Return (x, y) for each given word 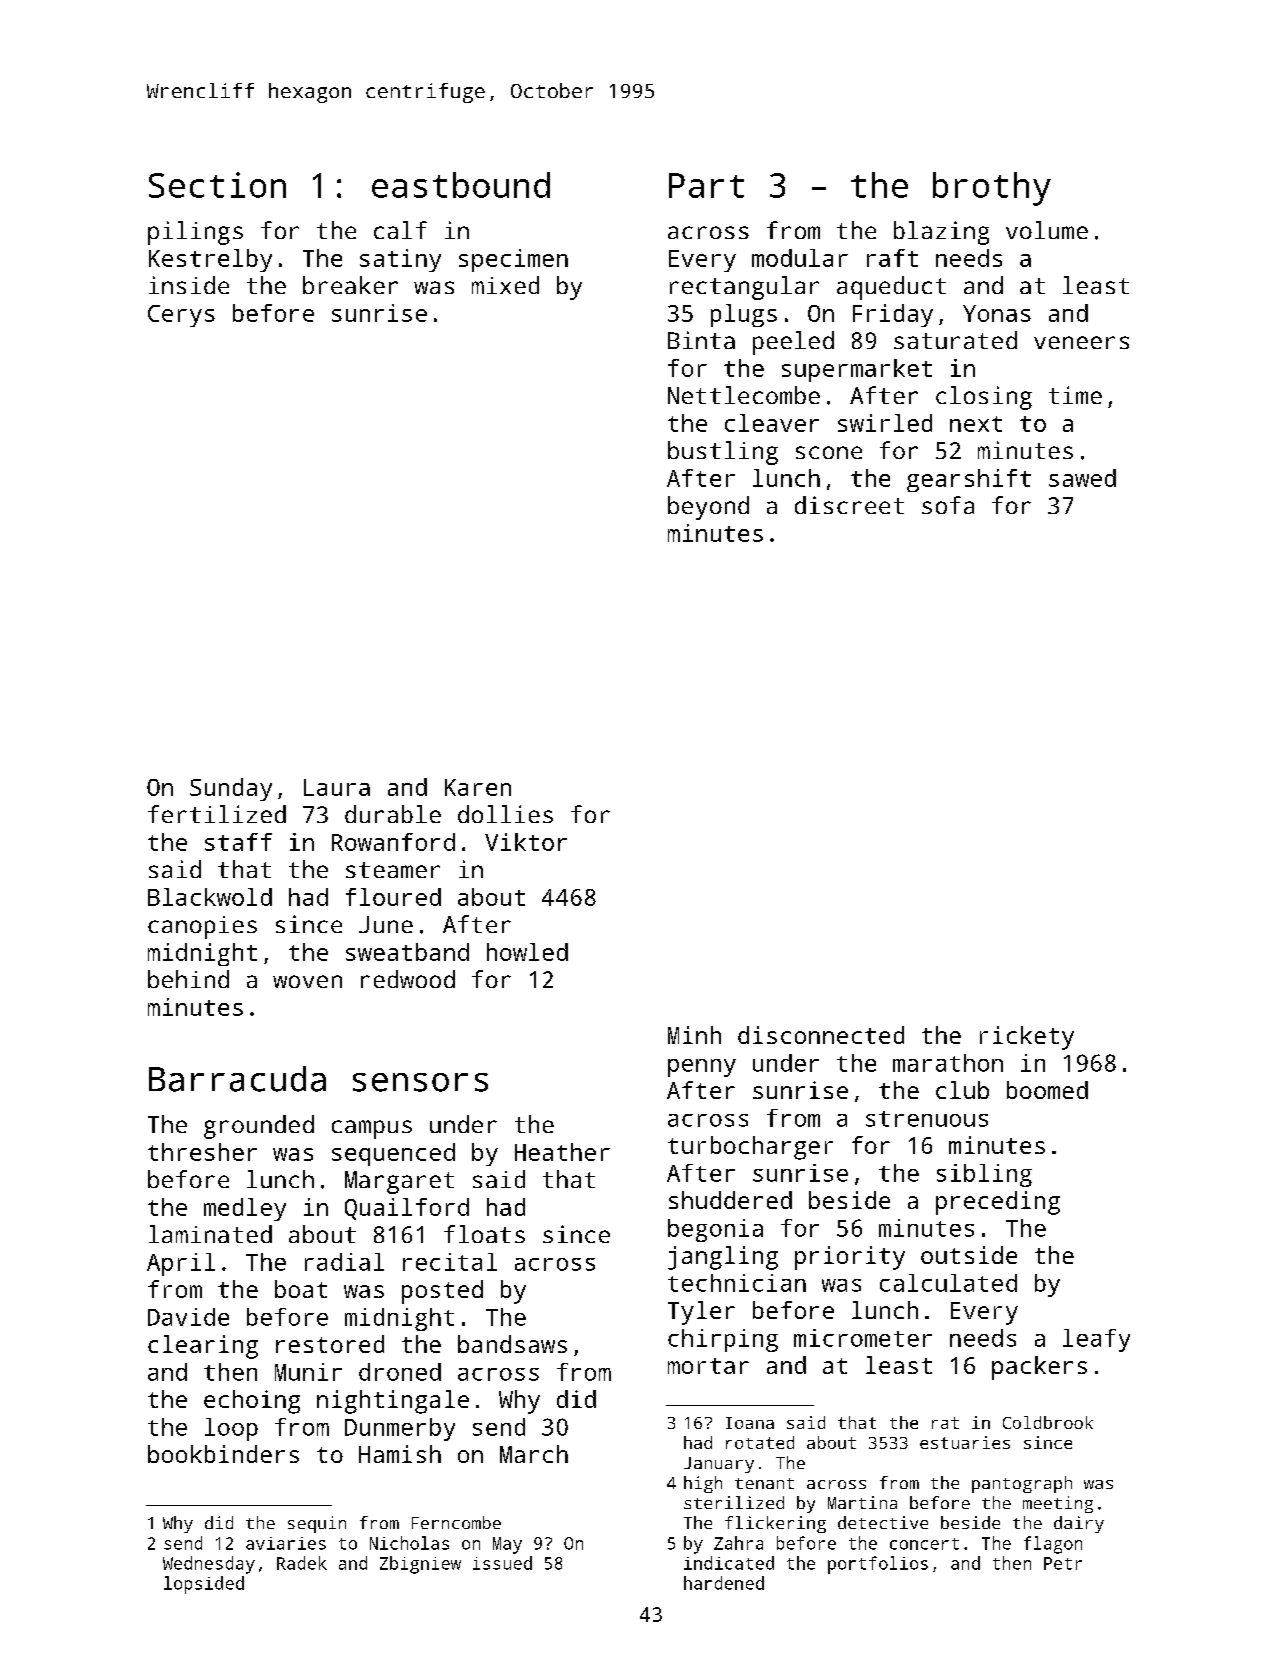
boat (301, 1289)
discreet (849, 505)
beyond (708, 508)
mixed (505, 285)
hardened (724, 1583)
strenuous (927, 1119)
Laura (337, 787)
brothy (992, 189)
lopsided (204, 1585)
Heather (562, 1152)
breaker (350, 285)
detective (883, 1522)
